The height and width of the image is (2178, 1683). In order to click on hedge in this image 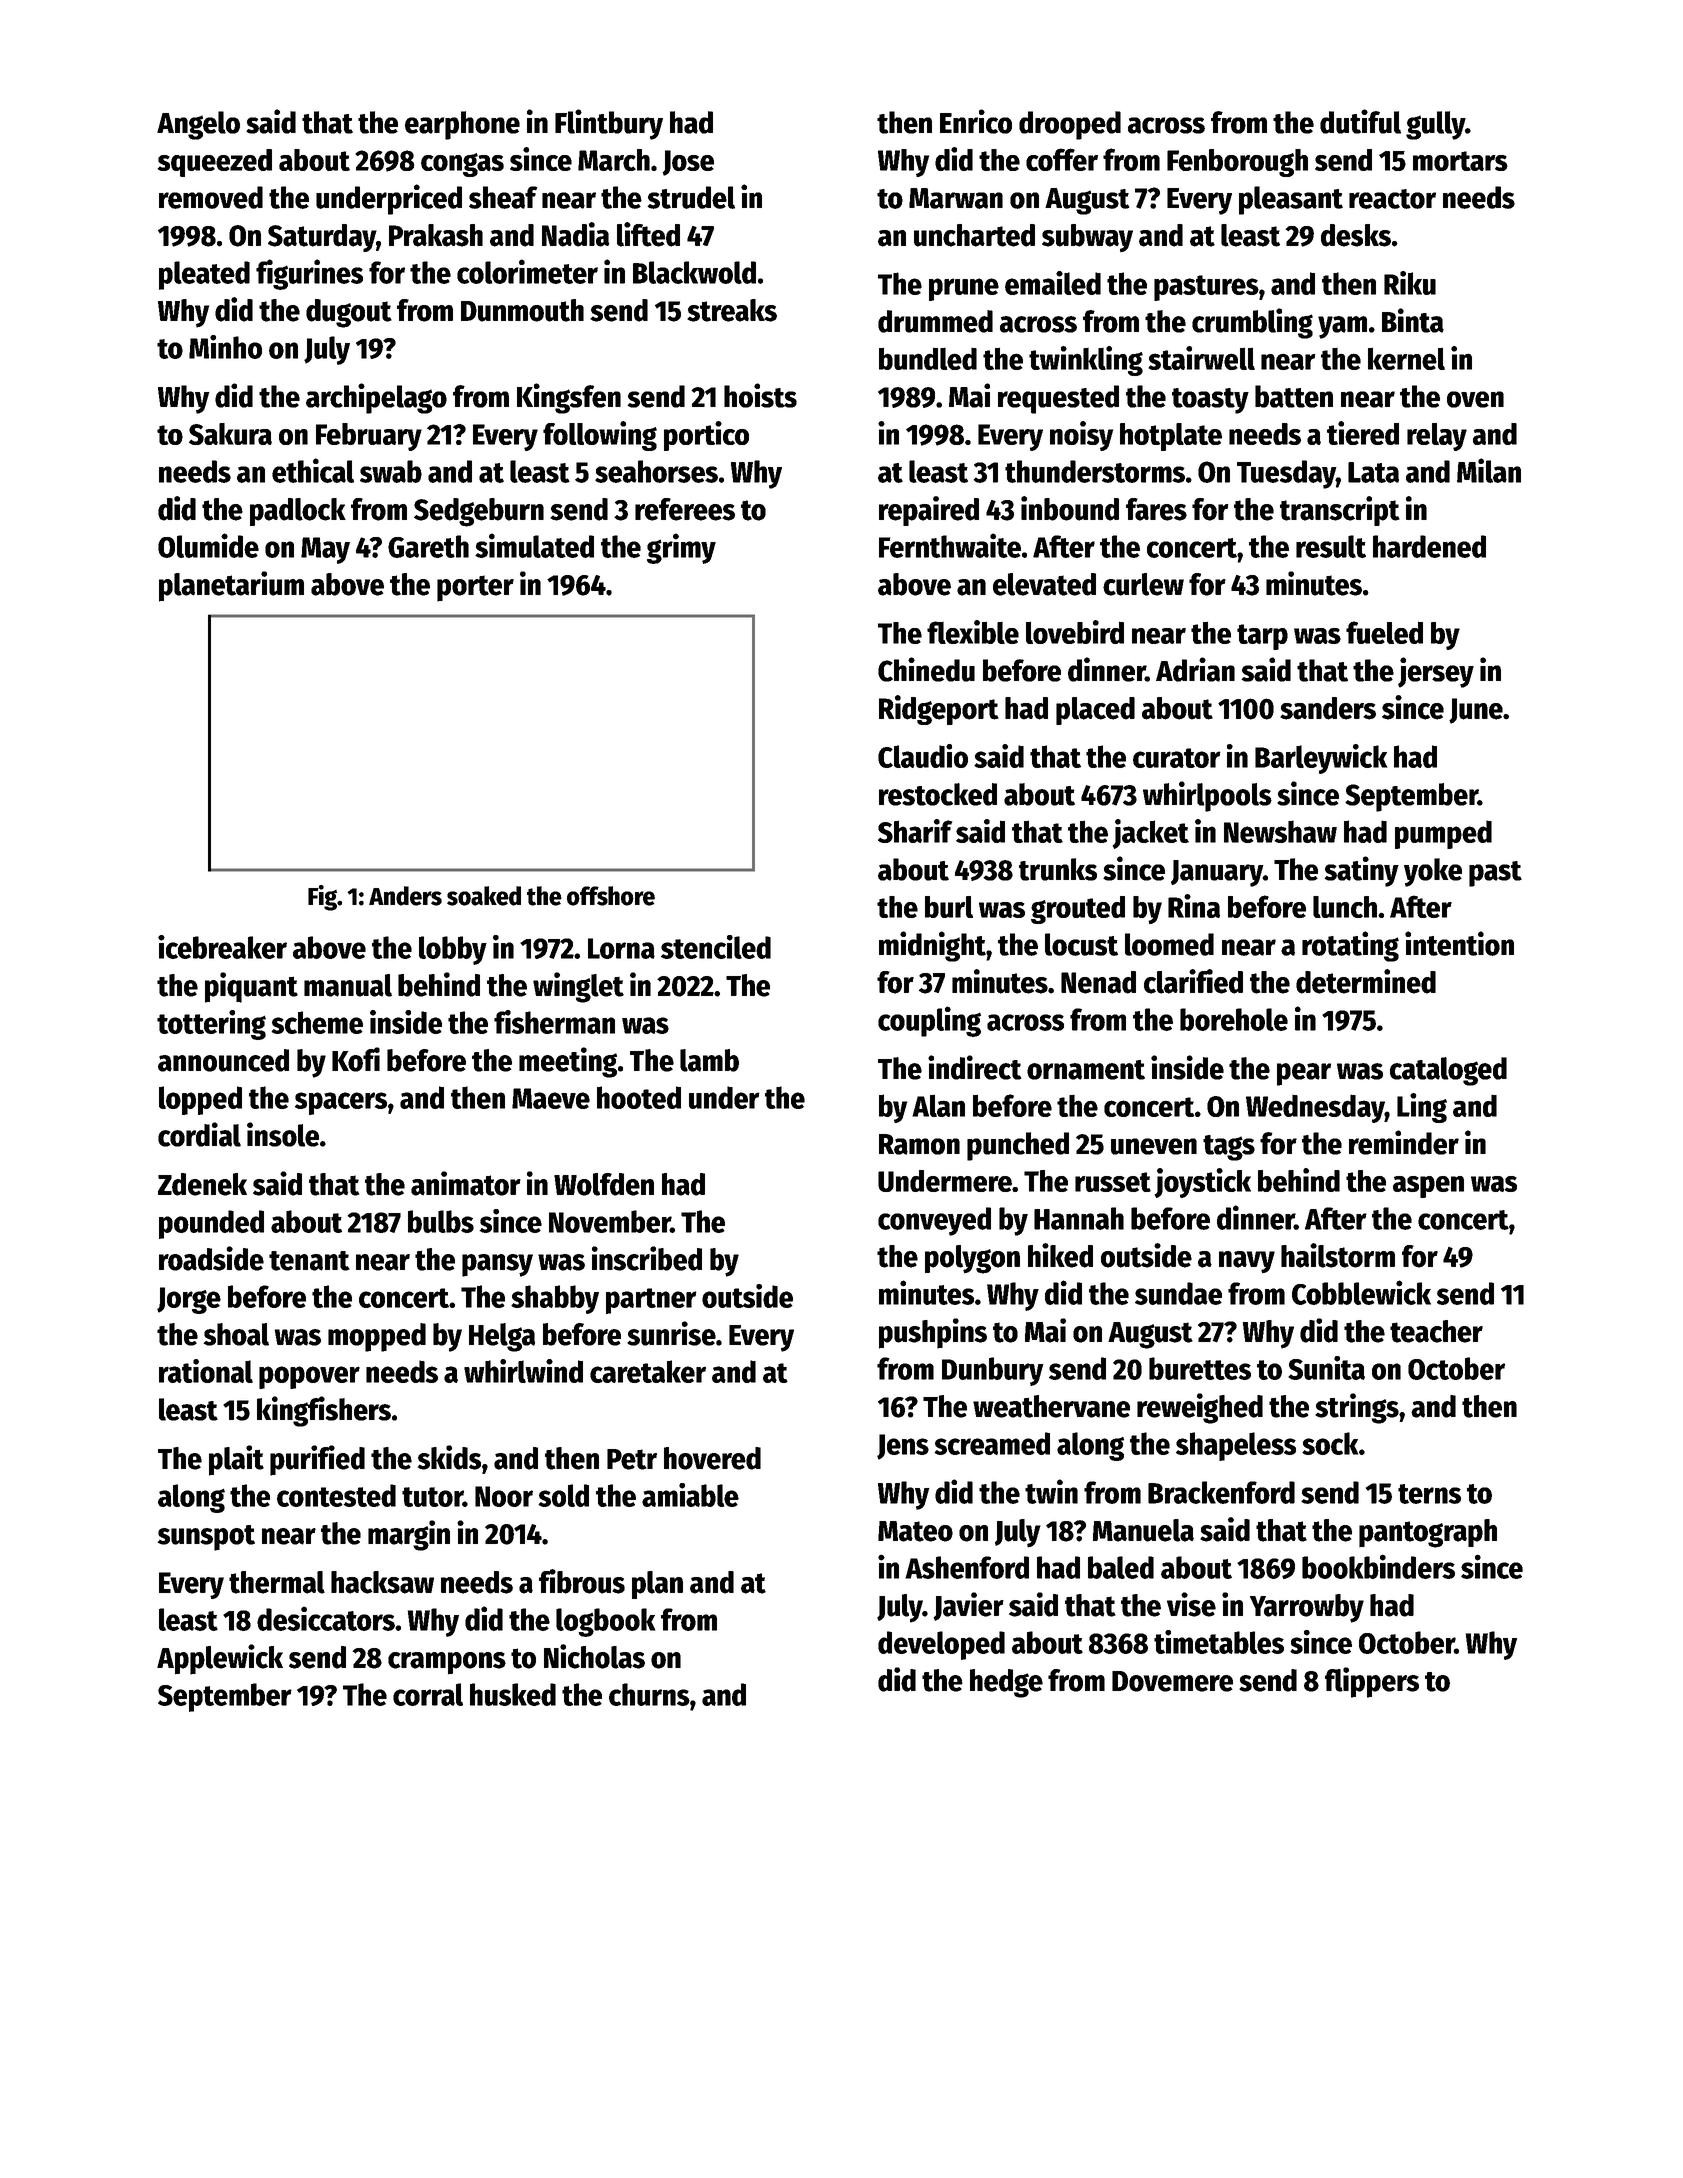, I will do `click(1006, 1683)`.
